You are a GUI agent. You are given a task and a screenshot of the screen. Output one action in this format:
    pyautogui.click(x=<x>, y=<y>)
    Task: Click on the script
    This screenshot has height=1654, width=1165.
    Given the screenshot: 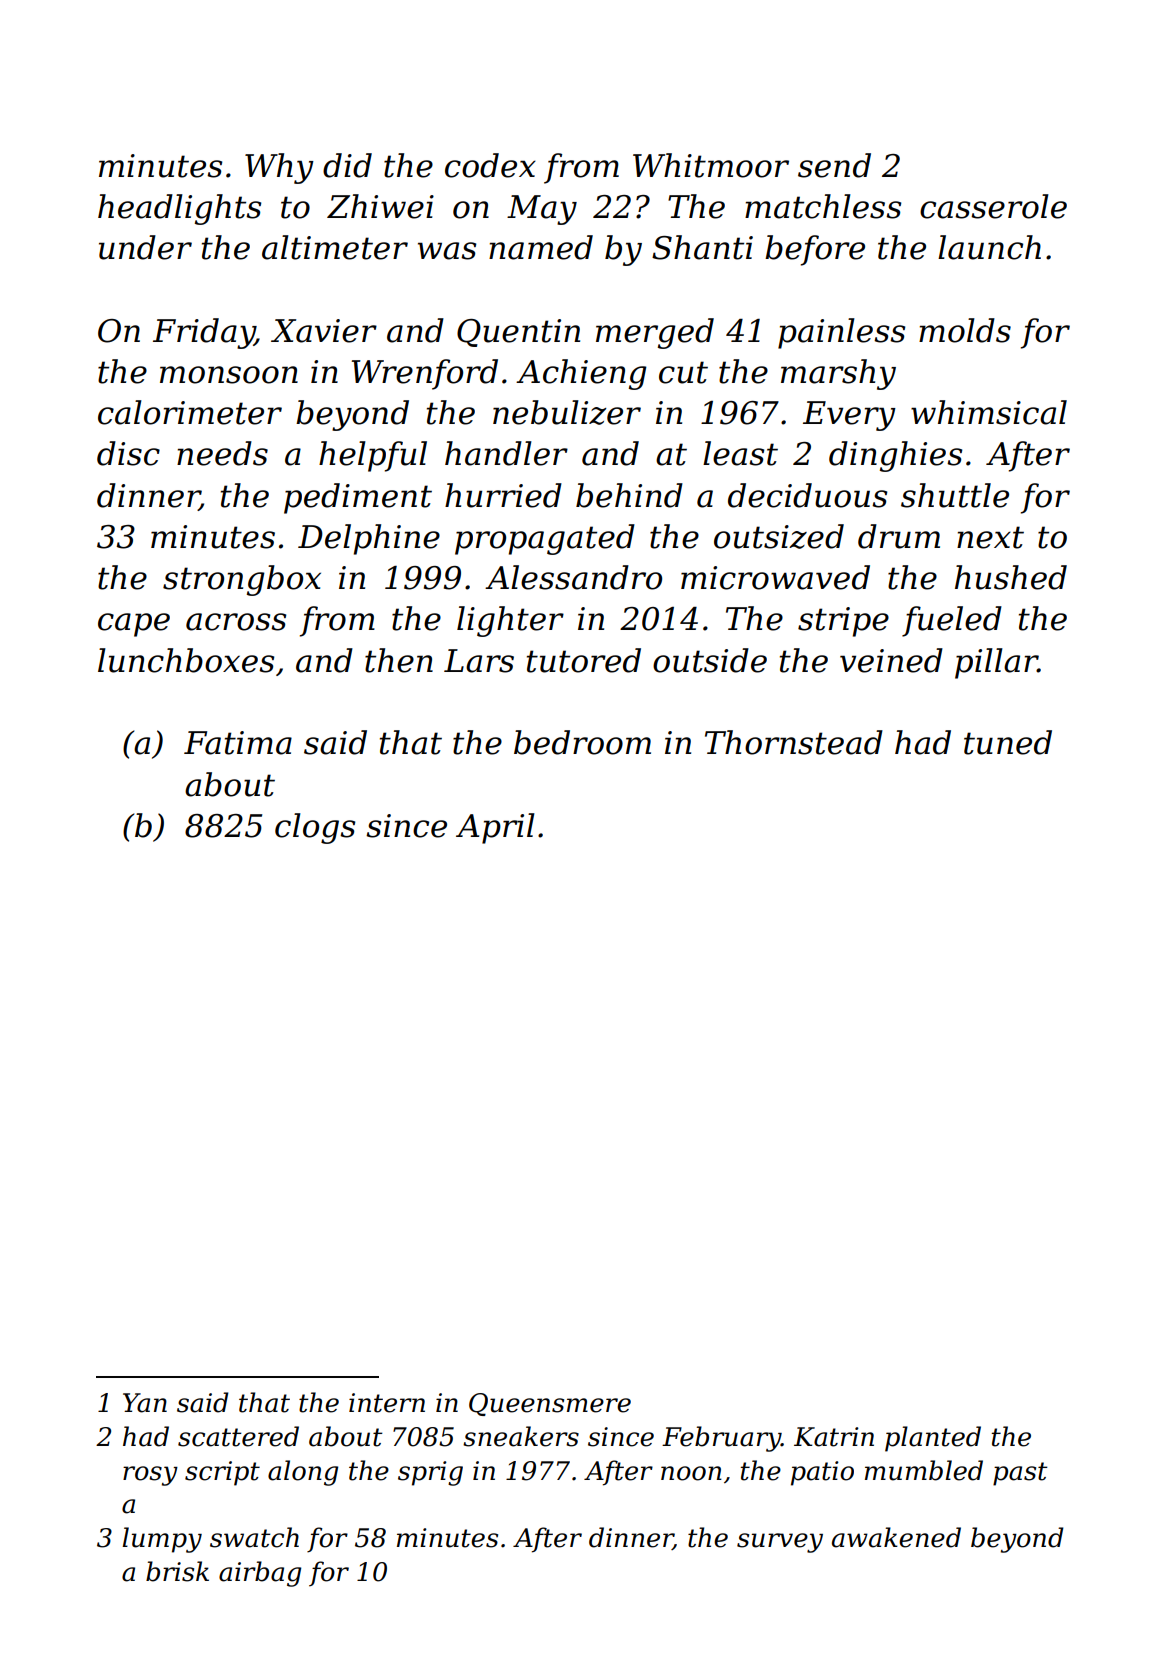 What is the action you would take?
    pyautogui.click(x=222, y=1473)
